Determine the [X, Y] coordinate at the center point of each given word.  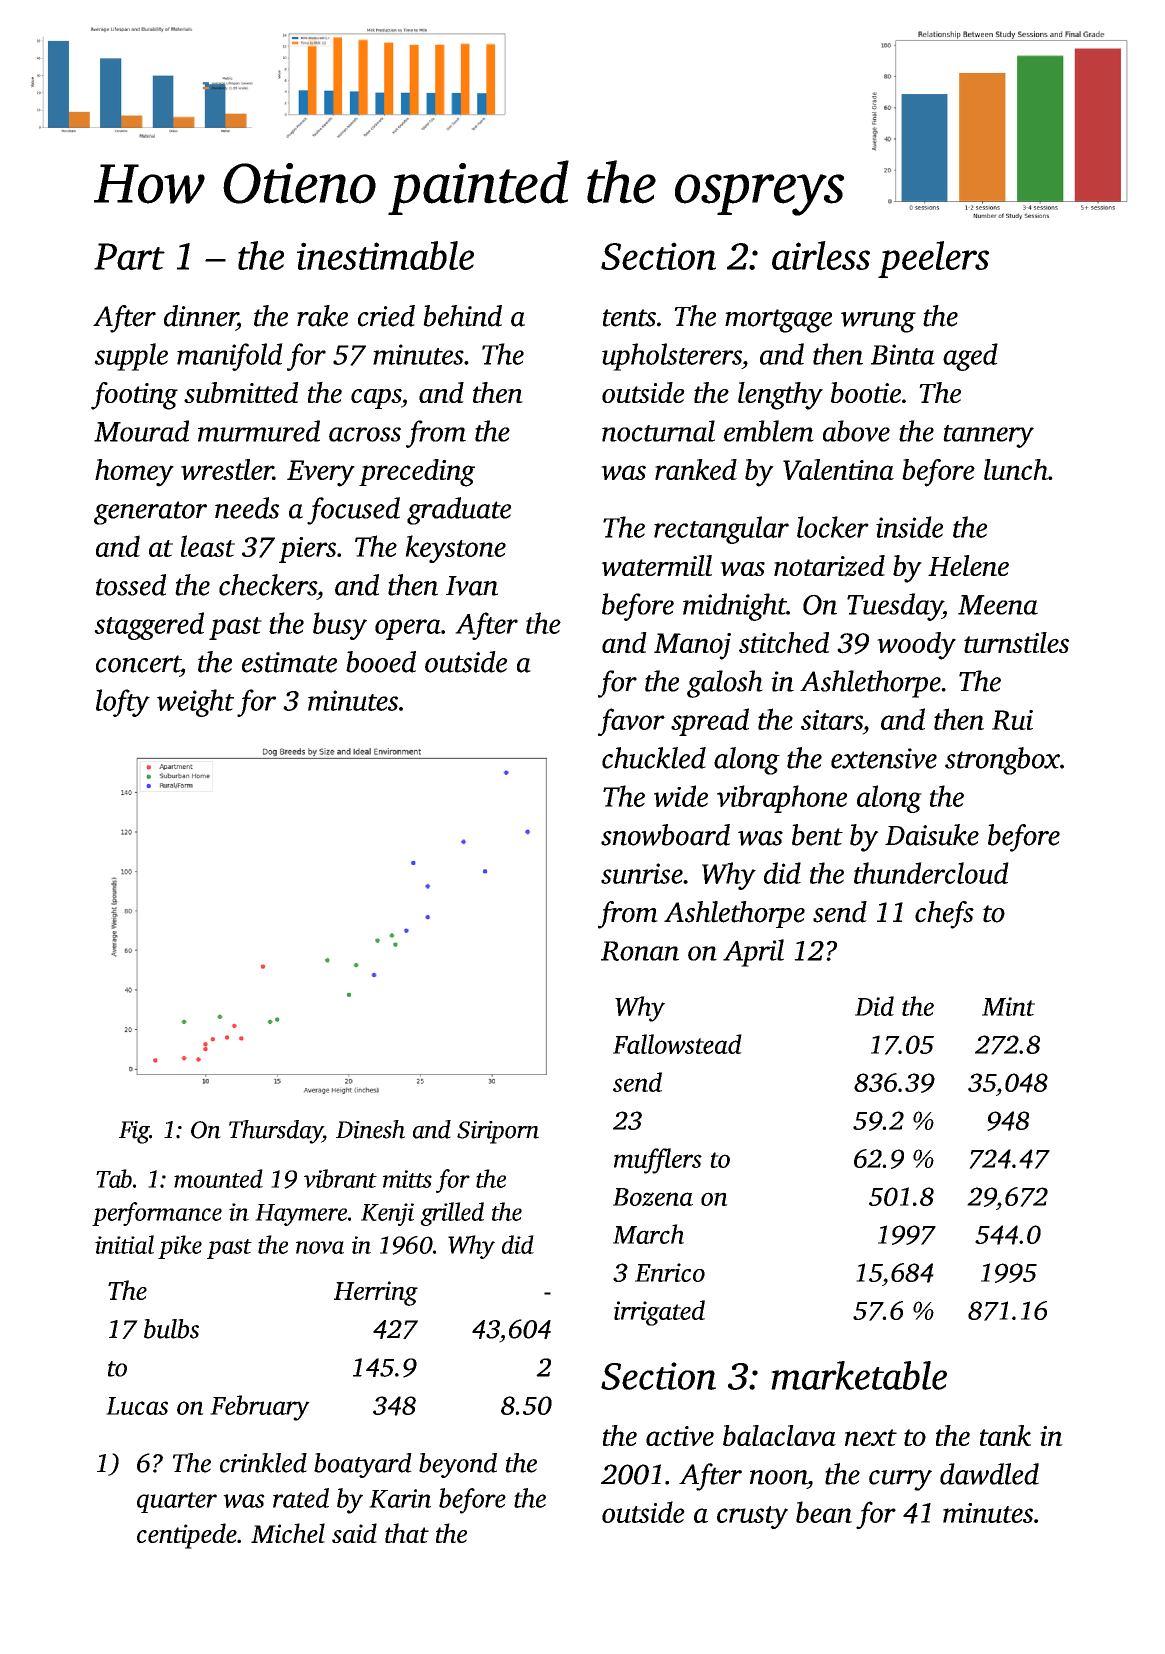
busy [340, 626]
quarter [177, 1502]
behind [462, 316]
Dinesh [370, 1129]
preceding [417, 473]
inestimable [385, 255]
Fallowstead [677, 1044]
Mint [1008, 1006]
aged [970, 357]
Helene [968, 565]
